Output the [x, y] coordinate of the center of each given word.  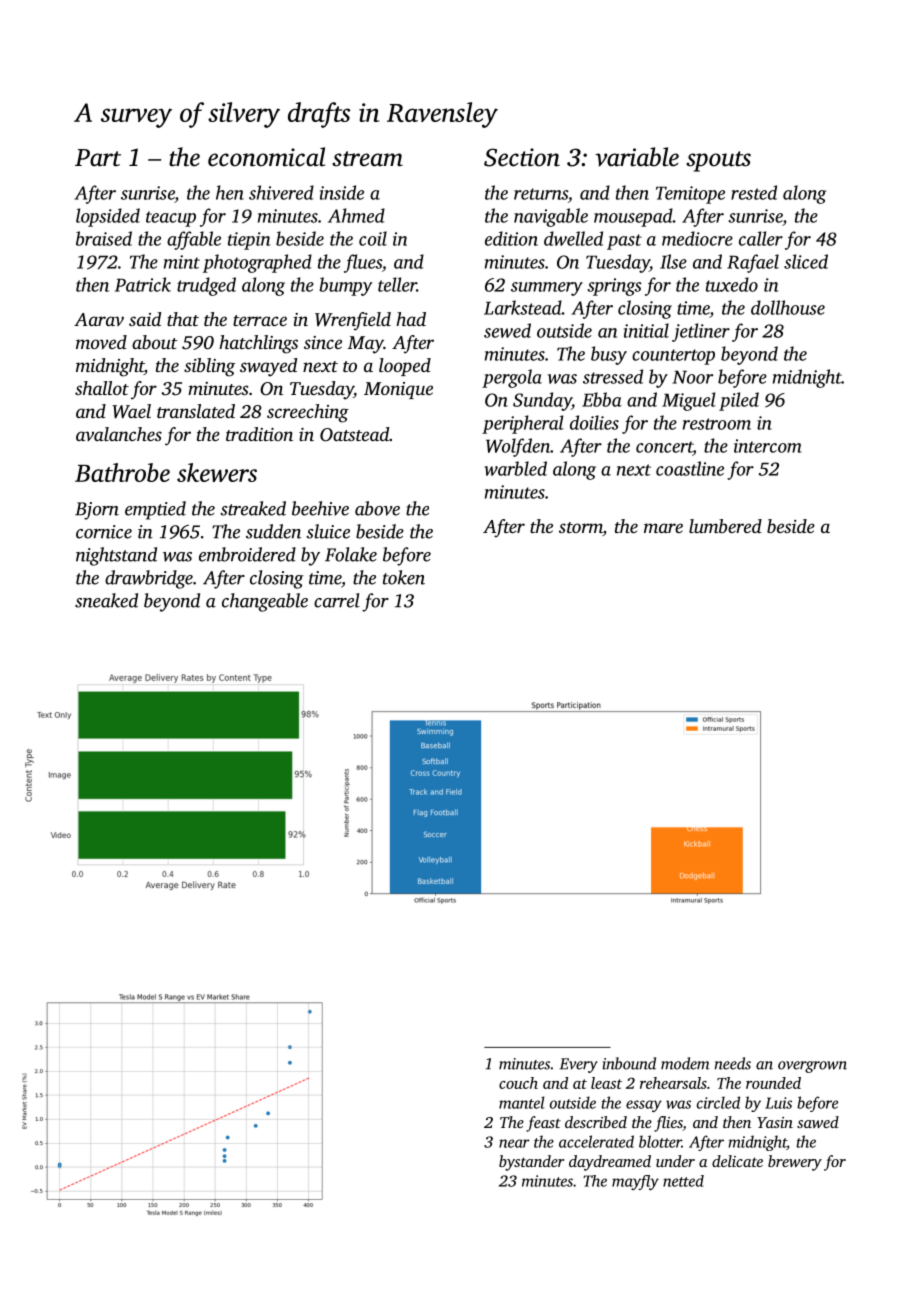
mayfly [635, 1182]
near [514, 1143]
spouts [718, 161]
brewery [795, 1163]
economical [266, 157]
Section [522, 157]
